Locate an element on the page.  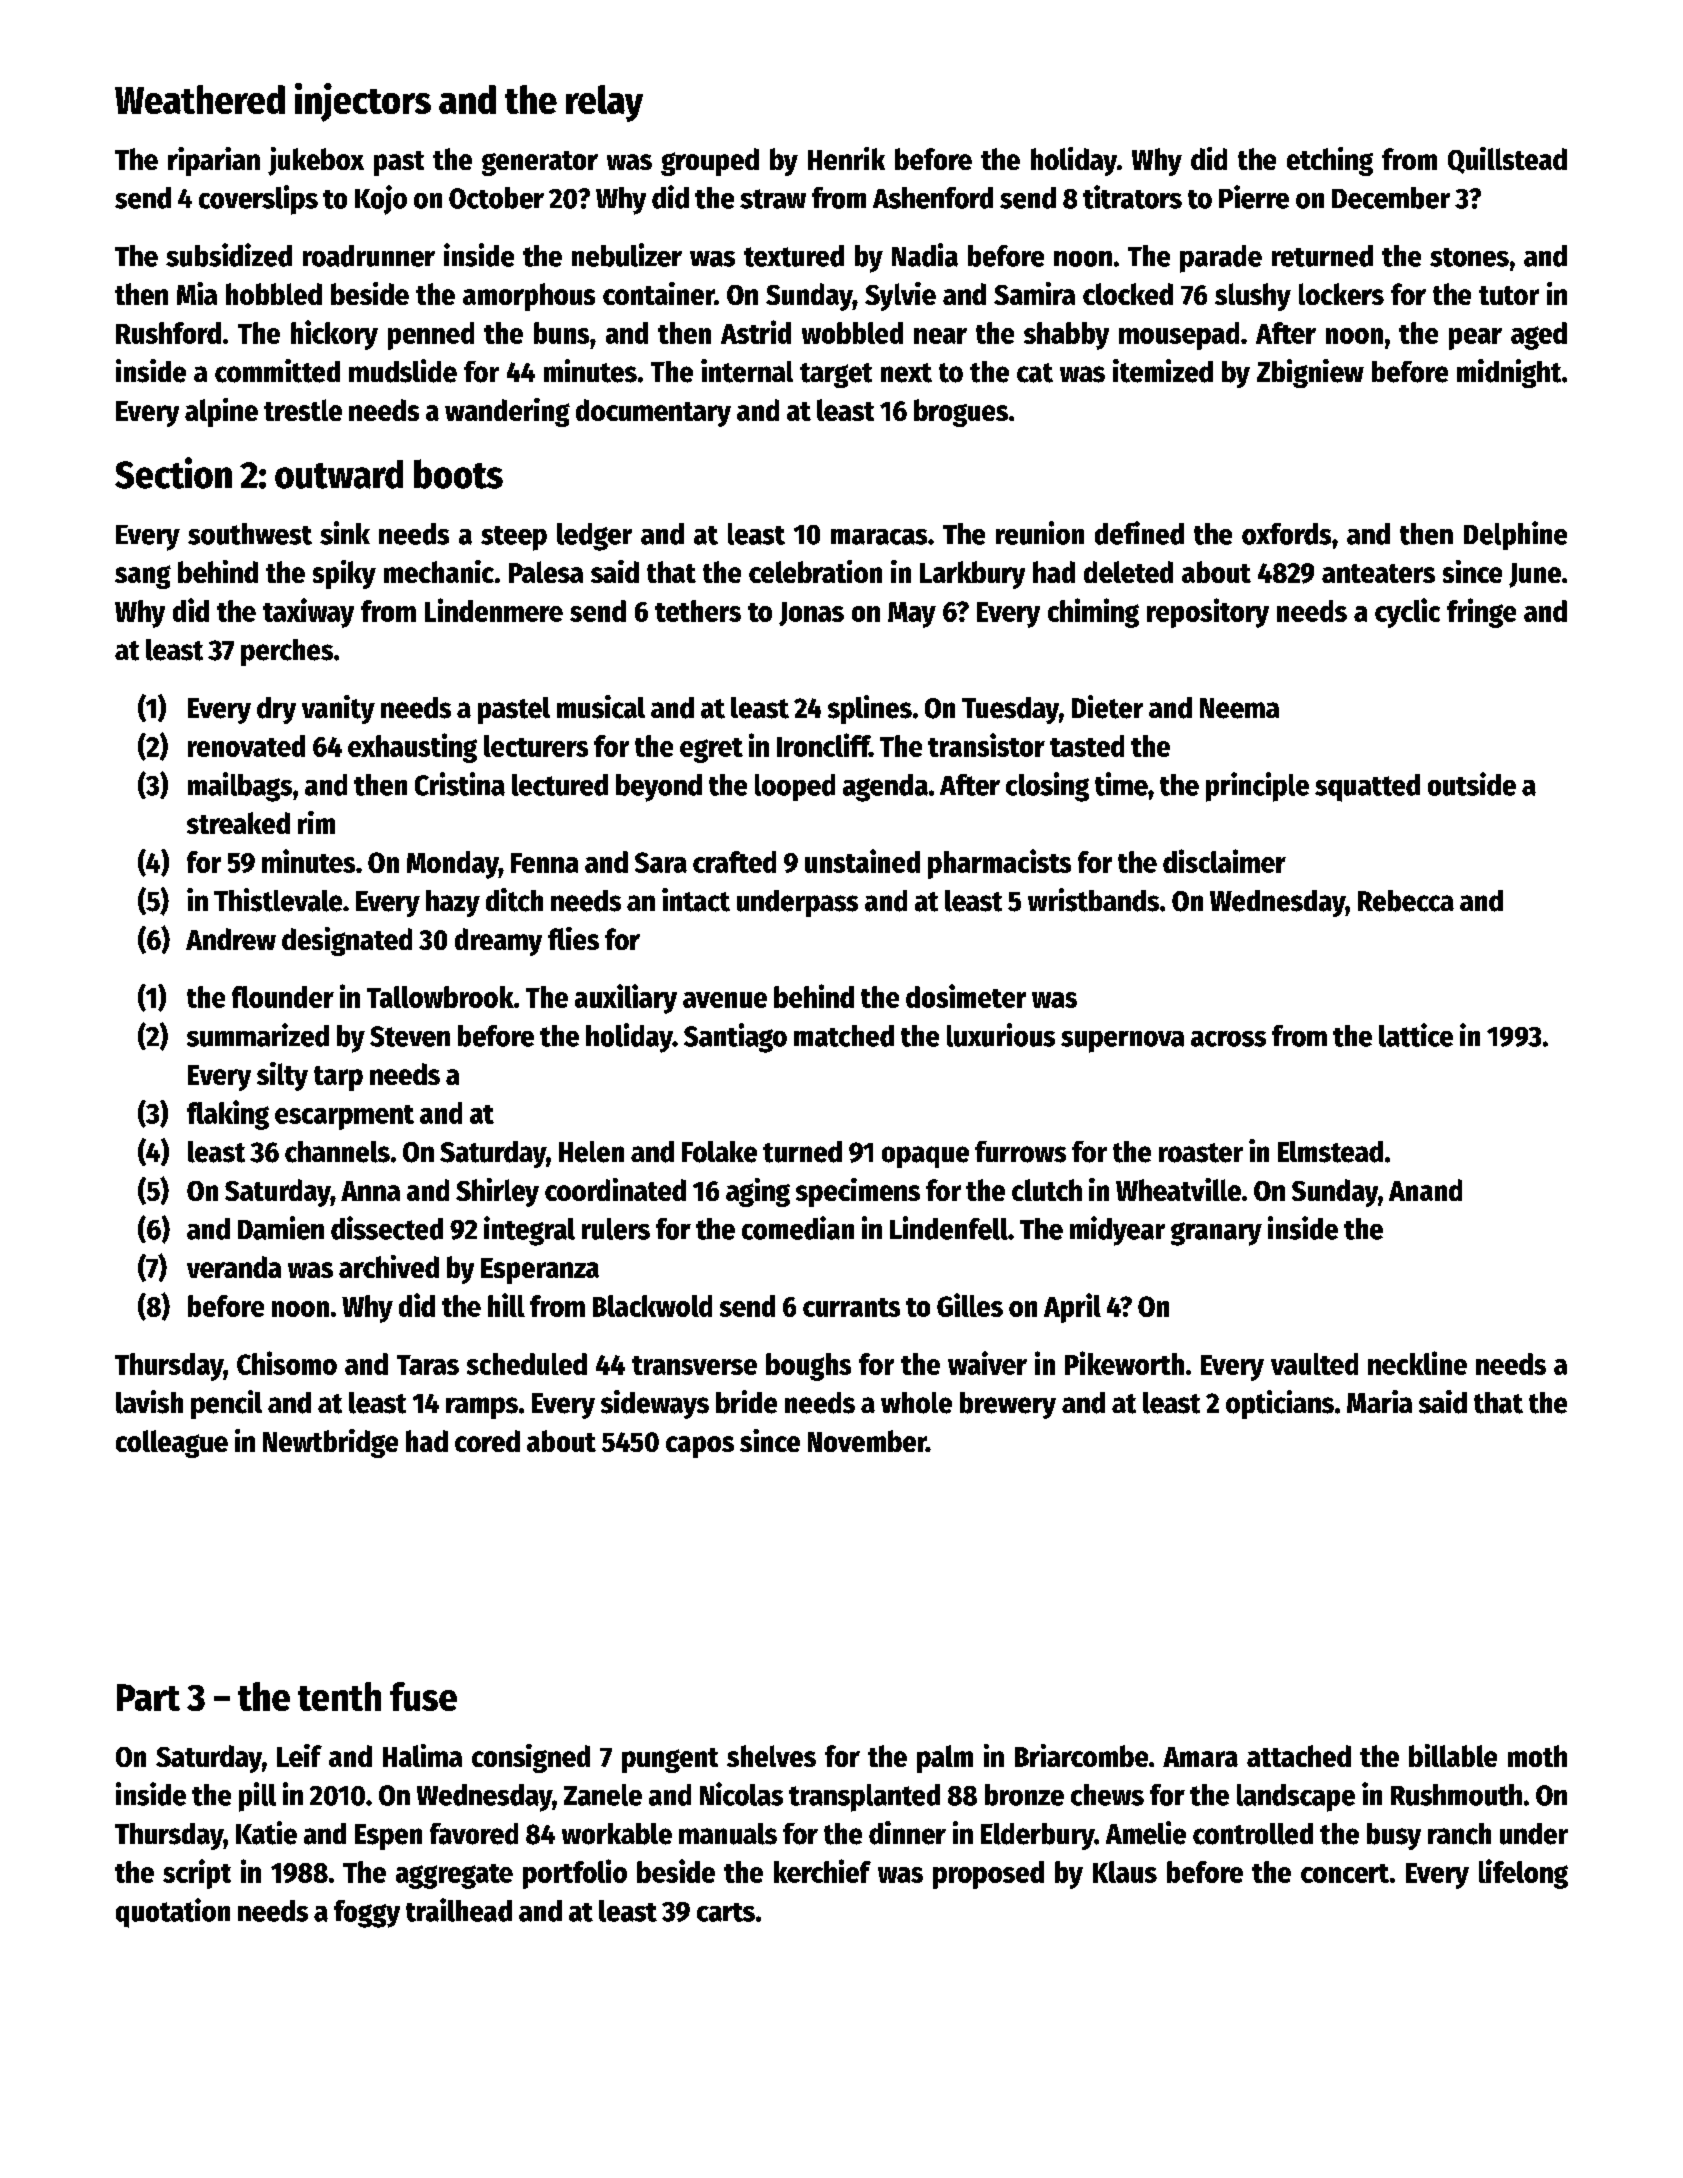
Quillstead is located at coordinates (1507, 160).
